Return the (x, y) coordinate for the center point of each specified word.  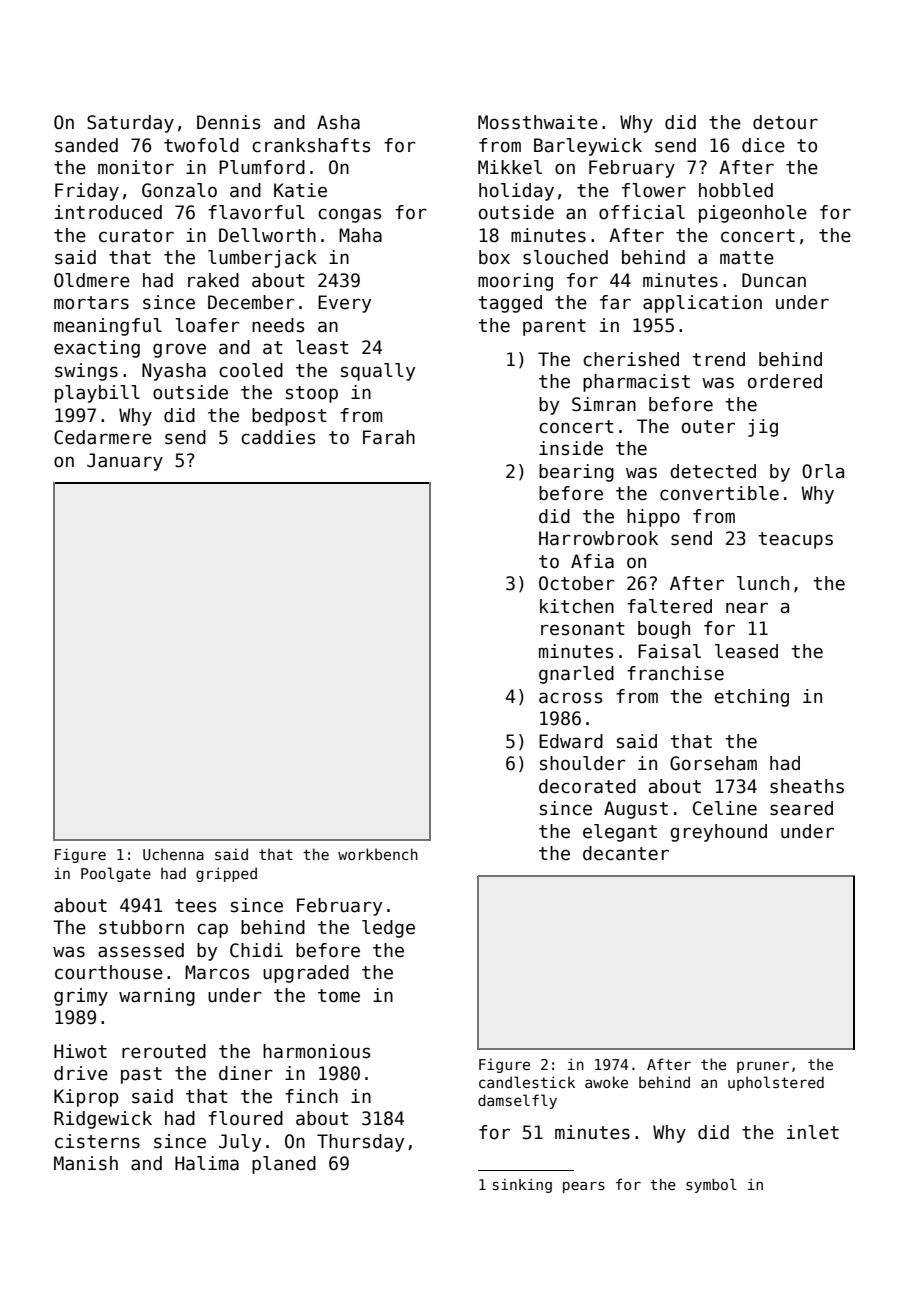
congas (349, 215)
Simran (604, 404)
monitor (136, 167)
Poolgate (116, 874)
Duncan (774, 280)
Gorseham (713, 763)
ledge (388, 929)
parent (554, 327)
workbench (378, 854)
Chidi (256, 950)
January (125, 462)
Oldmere (92, 280)
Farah (389, 437)
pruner (763, 1067)
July (240, 1143)
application (702, 304)
